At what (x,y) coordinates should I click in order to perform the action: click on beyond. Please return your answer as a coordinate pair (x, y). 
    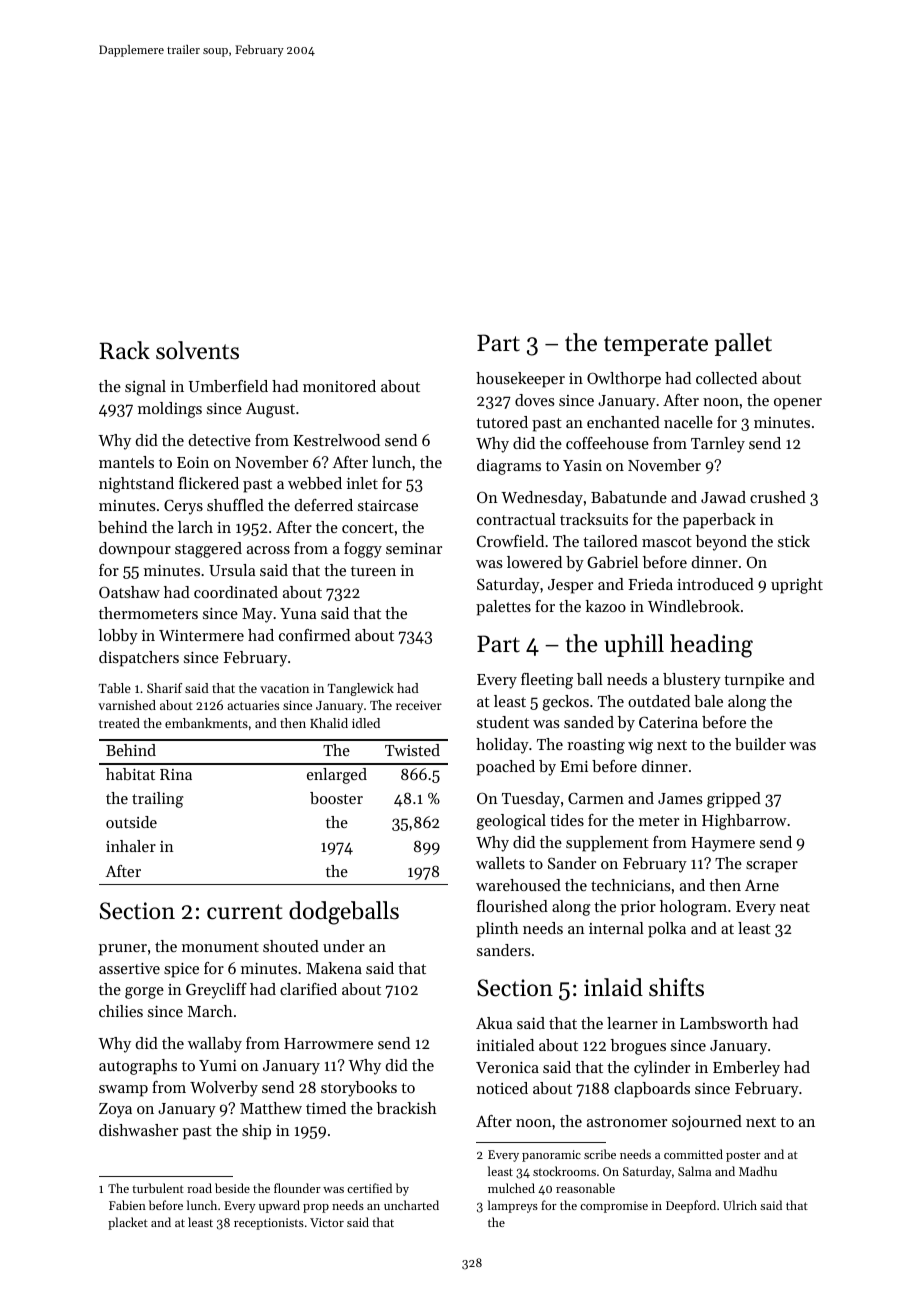
    Looking at the image, I should click on (721, 543).
